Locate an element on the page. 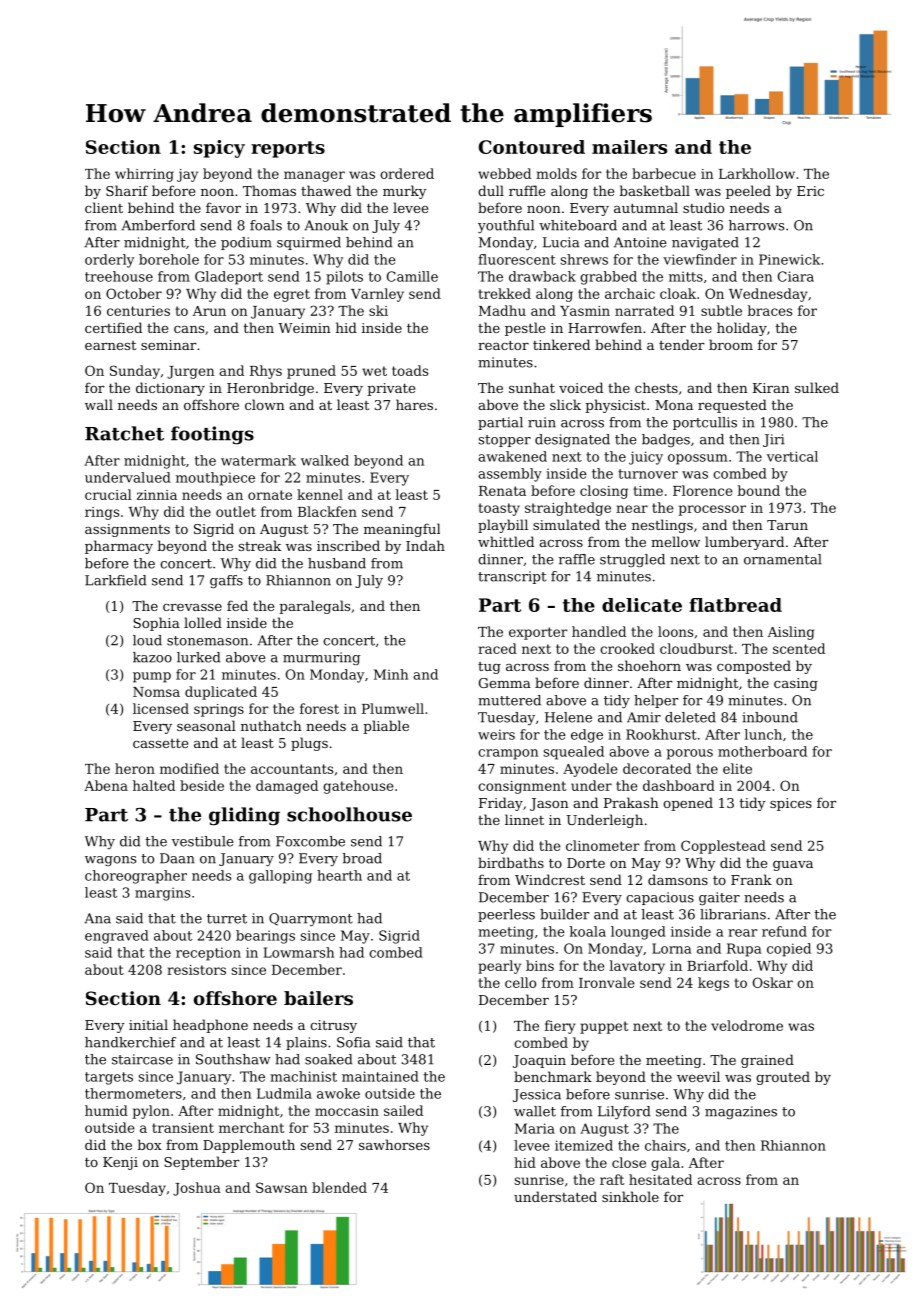 The width and height of the document is (924, 1308). Larkhollow is located at coordinates (757, 173).
